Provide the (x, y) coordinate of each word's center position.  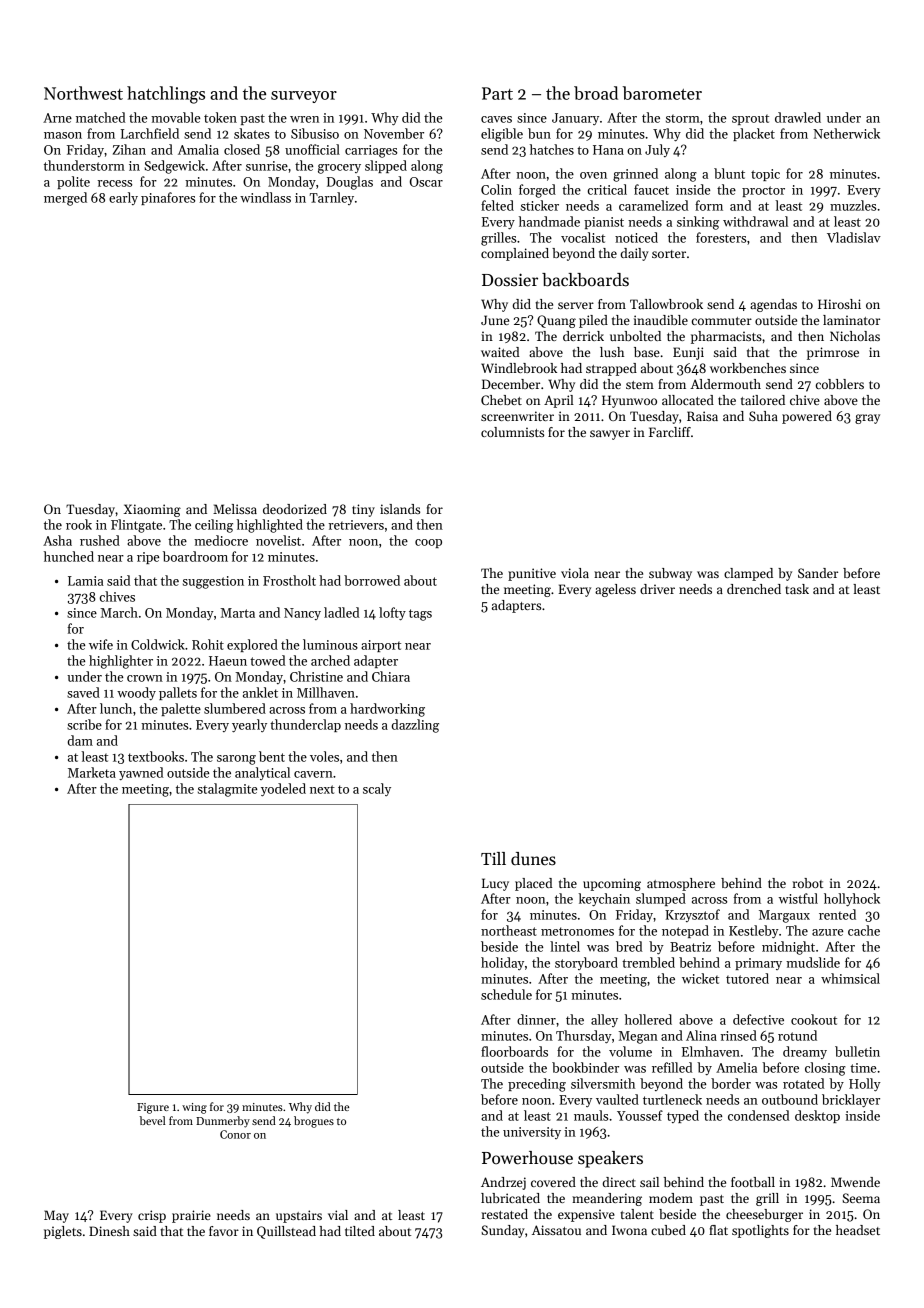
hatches (552, 149)
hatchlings (166, 95)
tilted (360, 1231)
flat (718, 1230)
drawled (798, 117)
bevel (153, 1120)
